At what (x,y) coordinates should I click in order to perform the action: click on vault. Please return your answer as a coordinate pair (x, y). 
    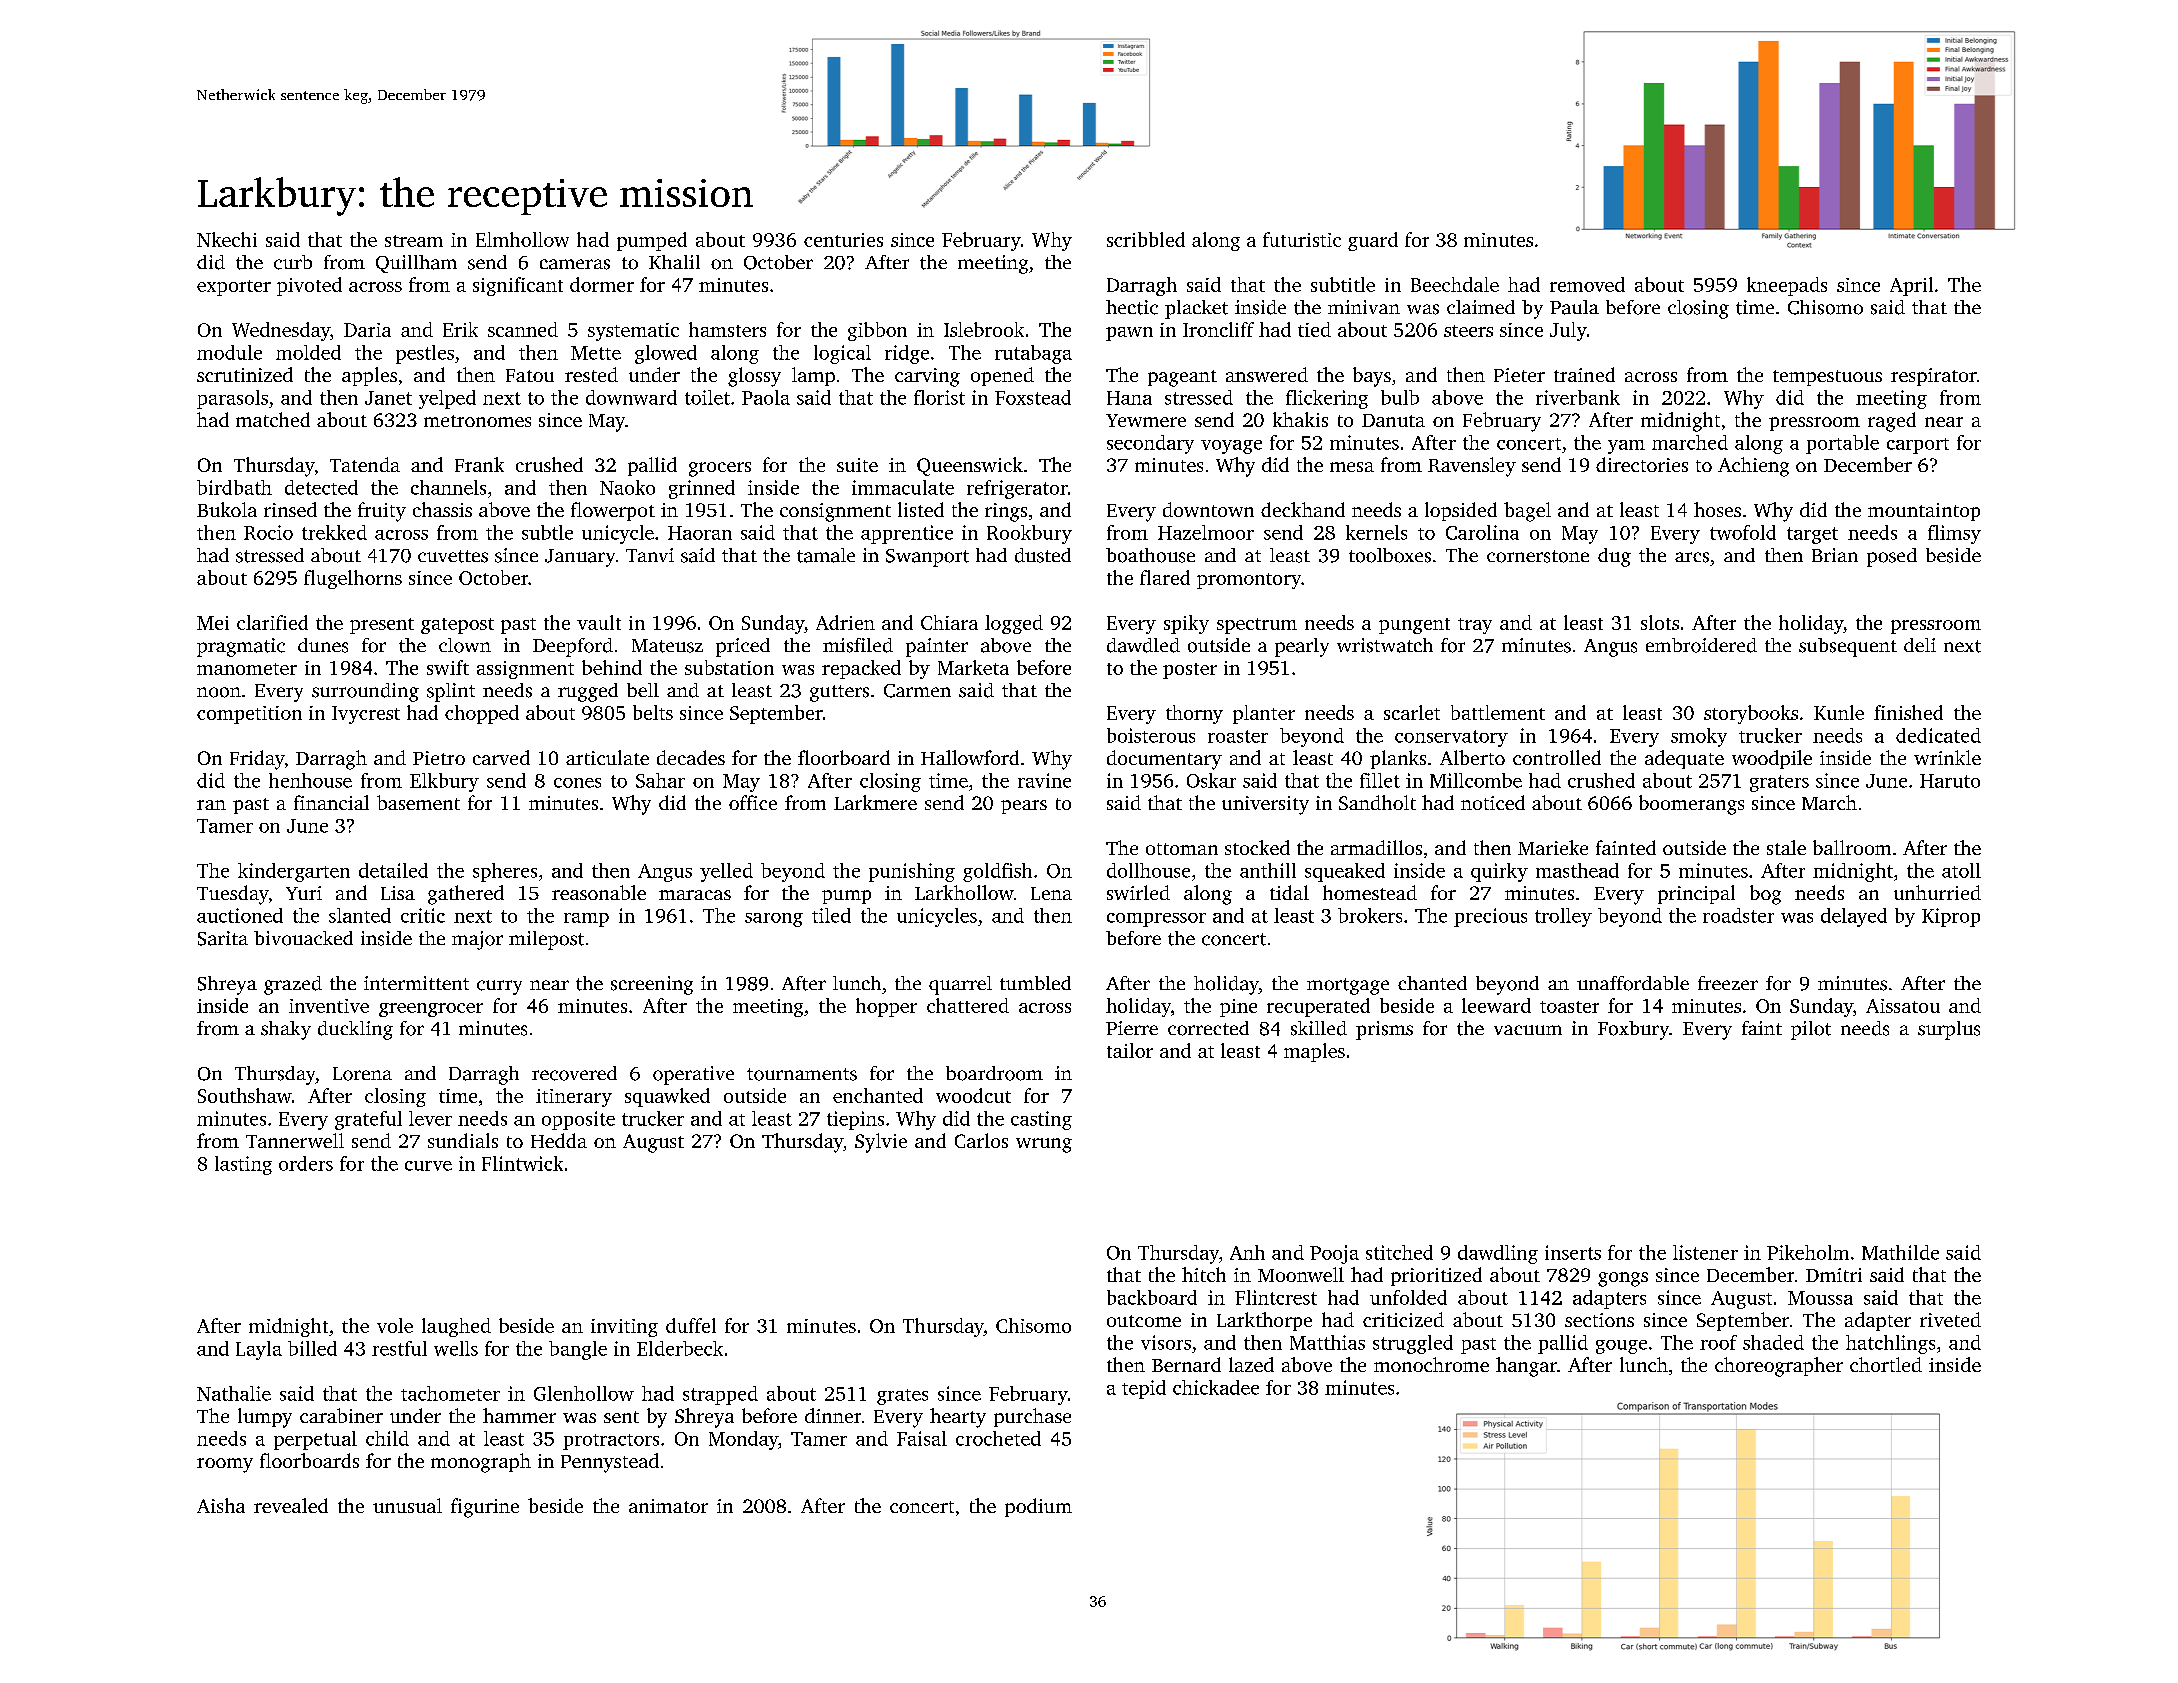
    Looking at the image, I should click on (599, 622).
